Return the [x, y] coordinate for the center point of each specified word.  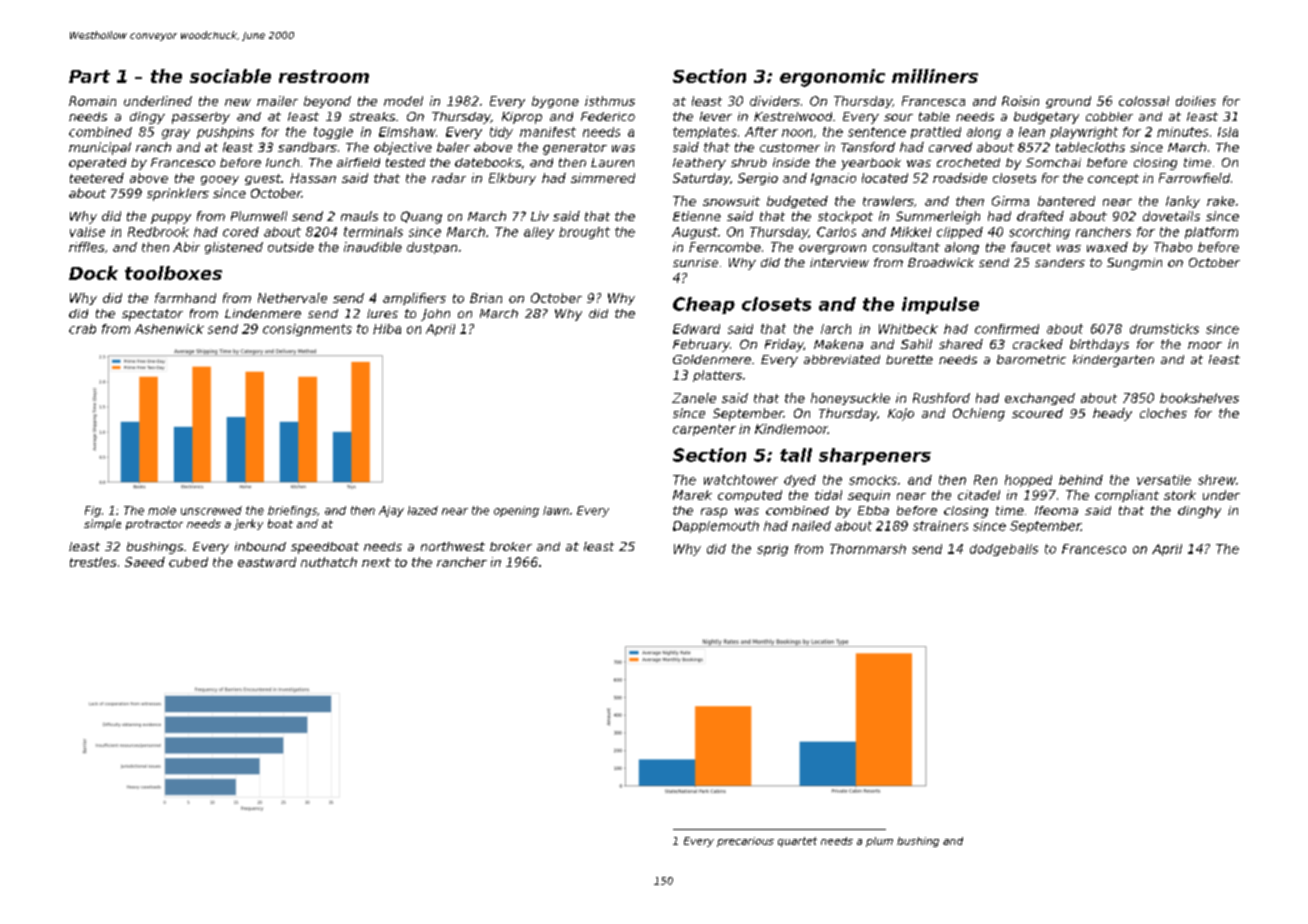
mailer [277, 101]
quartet [797, 842]
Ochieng [979, 414]
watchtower [741, 480]
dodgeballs [1004, 550]
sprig [772, 550]
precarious [745, 842]
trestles [93, 562]
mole [162, 510]
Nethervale [292, 298]
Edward [696, 329]
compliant [1127, 496]
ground [1068, 102]
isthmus [610, 101]
